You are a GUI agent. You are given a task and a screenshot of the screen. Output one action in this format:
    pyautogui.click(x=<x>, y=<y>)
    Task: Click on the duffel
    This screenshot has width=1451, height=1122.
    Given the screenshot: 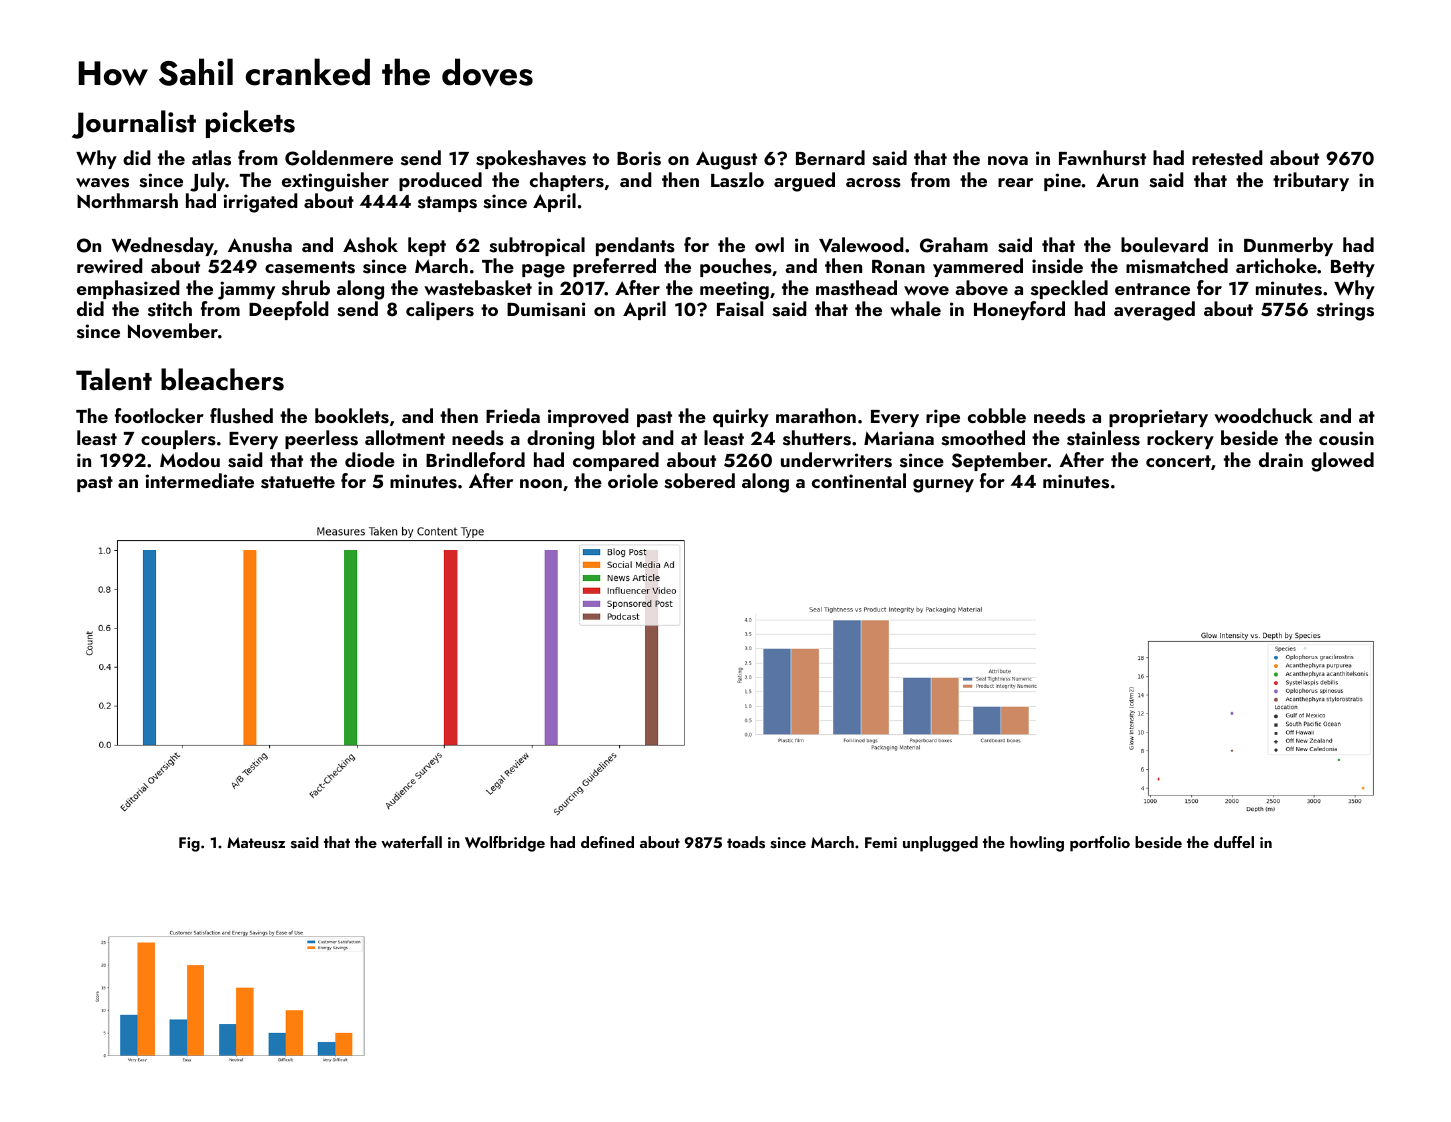 What is the action you would take?
    pyautogui.click(x=1234, y=842)
